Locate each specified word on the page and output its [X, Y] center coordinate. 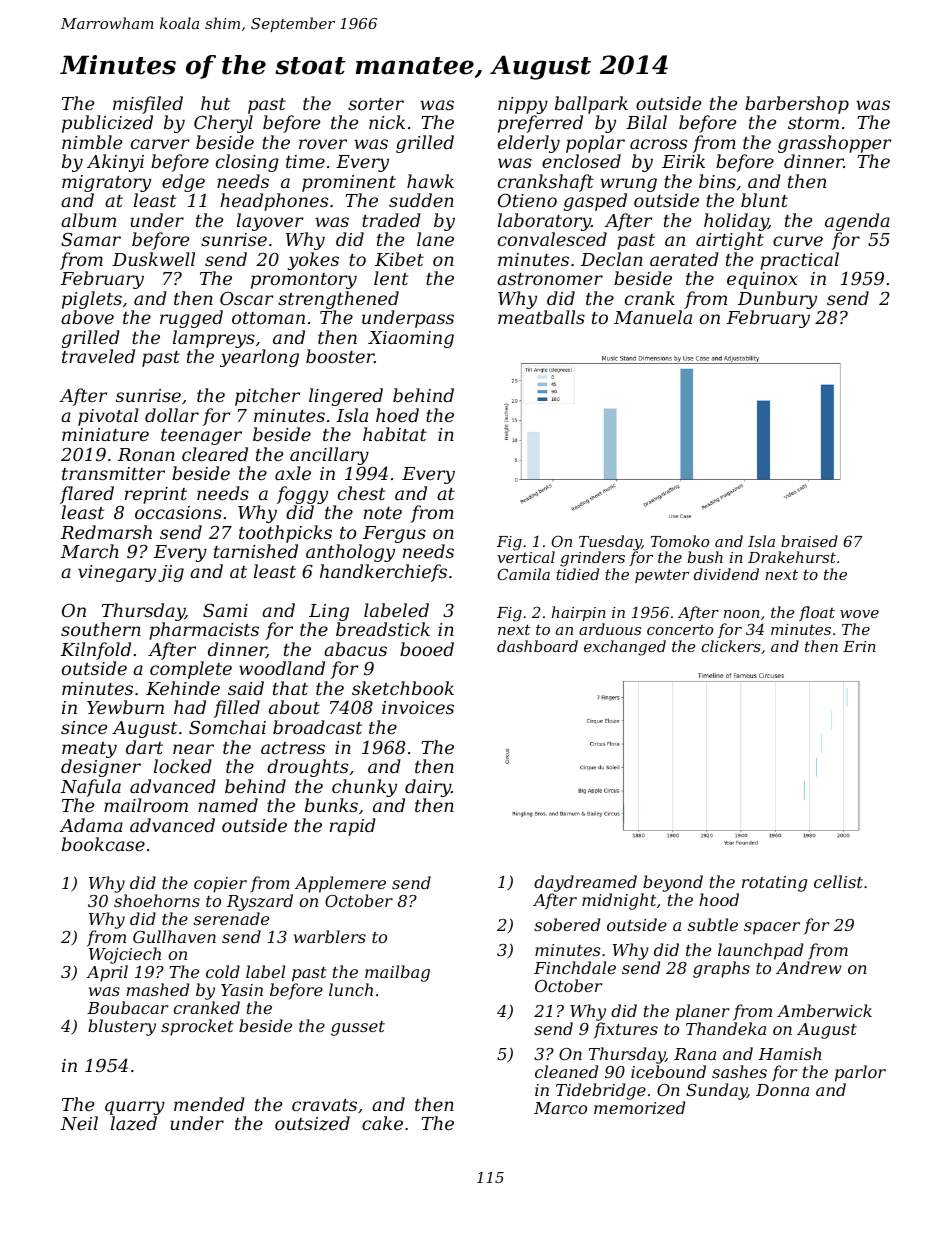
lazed [134, 1123]
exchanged [625, 648]
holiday [736, 222]
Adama [91, 825]
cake [382, 1123]
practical [799, 261]
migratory [106, 183]
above [87, 317]
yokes [313, 261]
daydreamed [585, 883]
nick [387, 122]
